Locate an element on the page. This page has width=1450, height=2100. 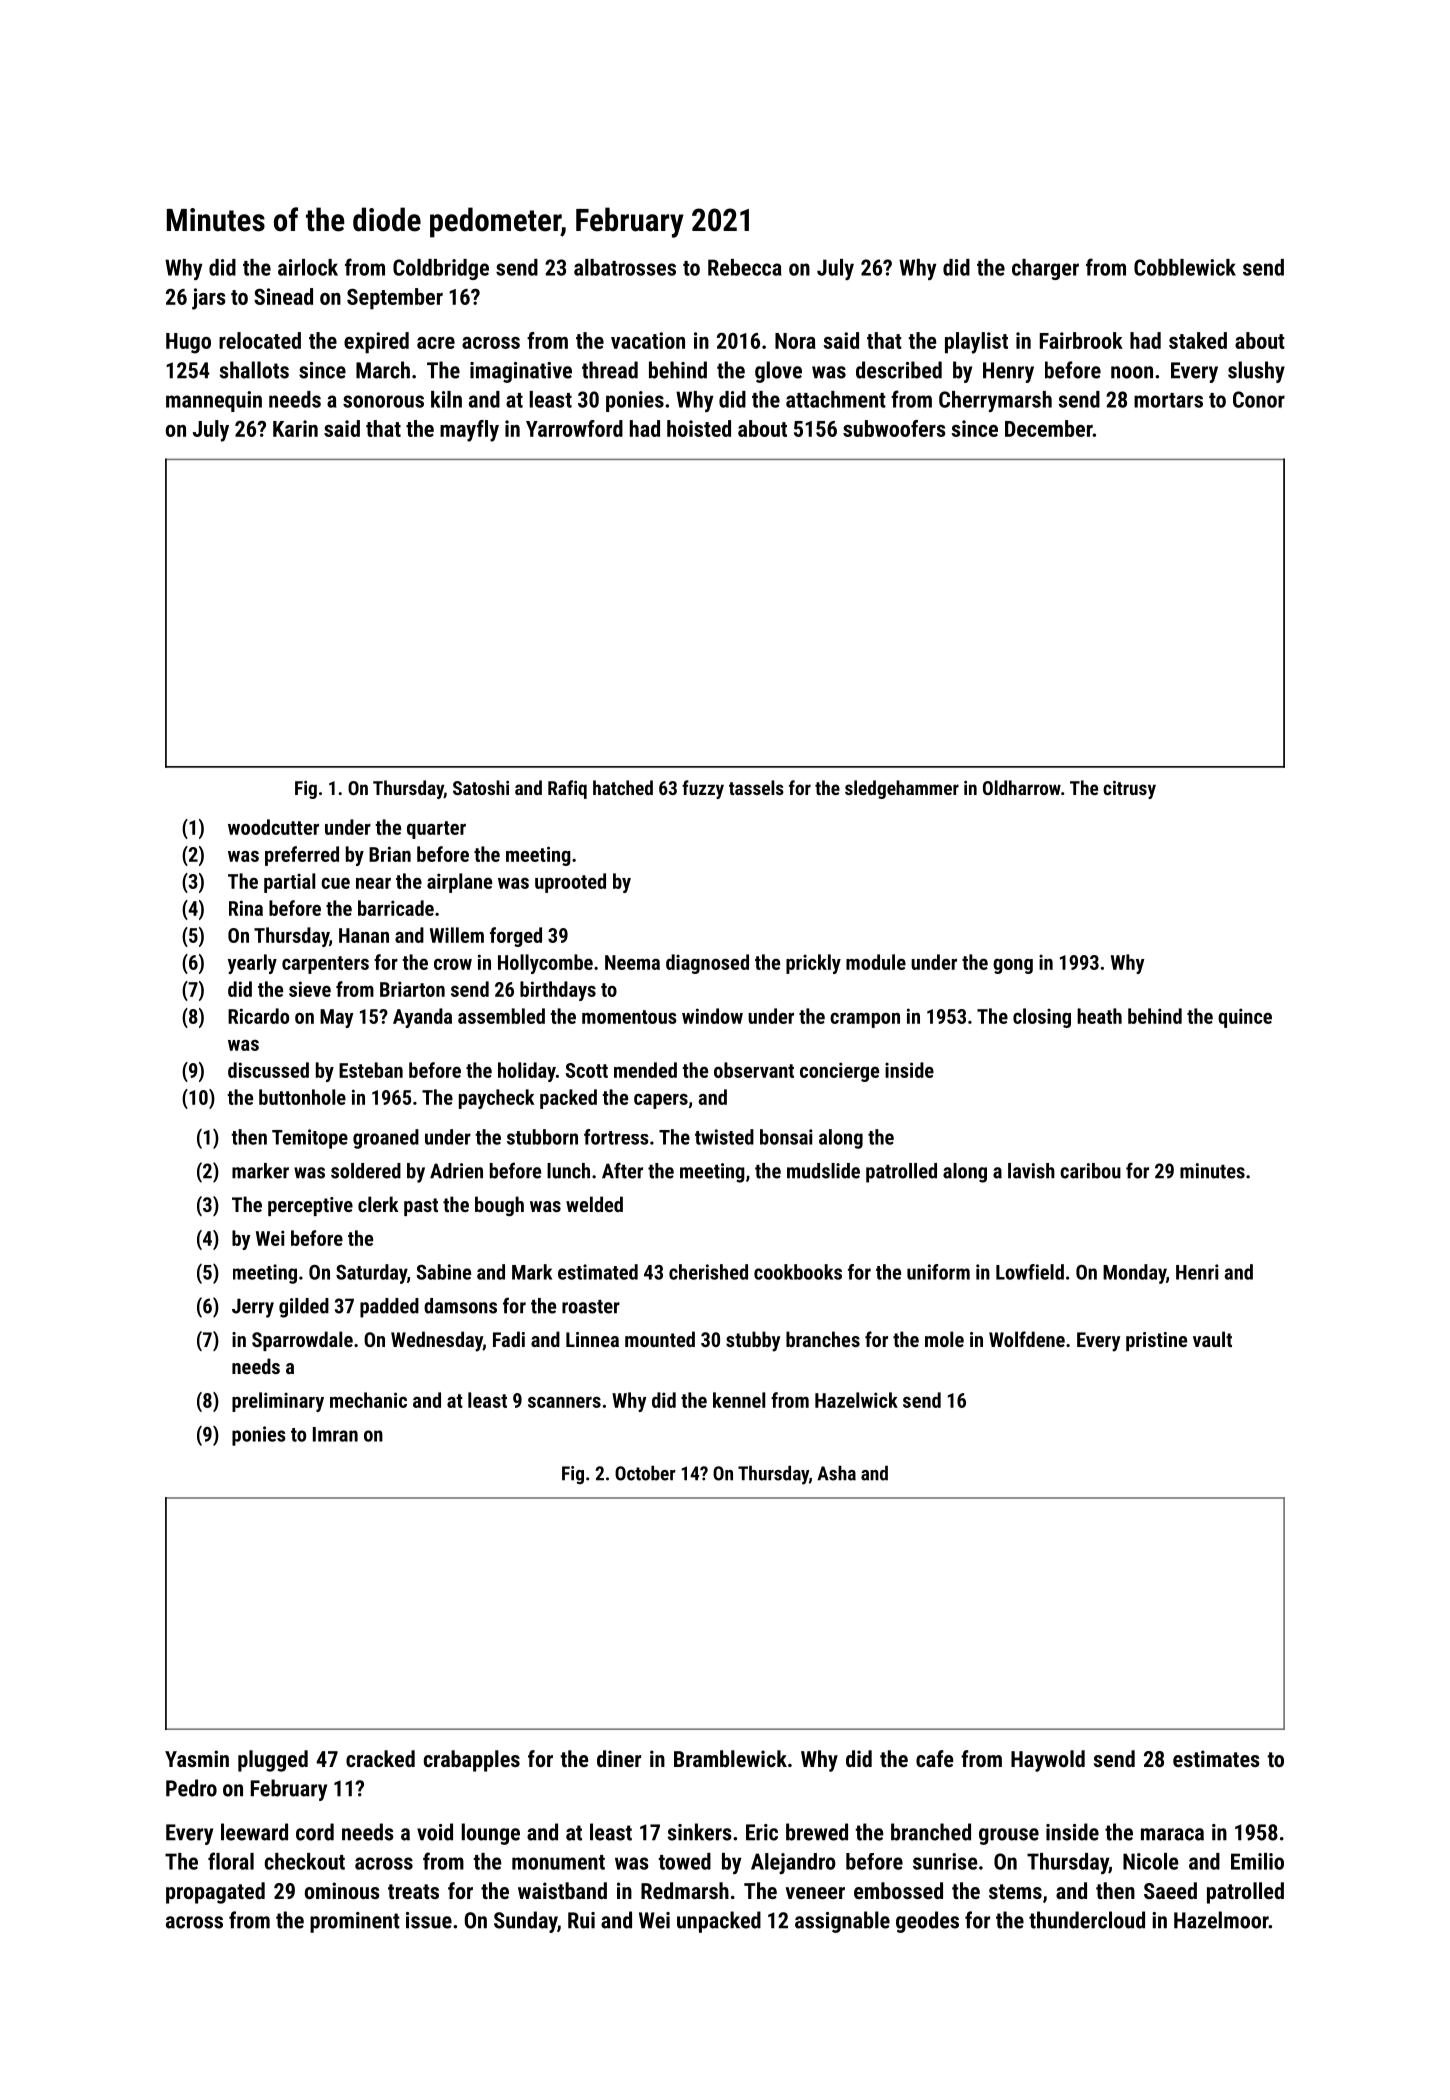
Emilio is located at coordinates (1257, 1861).
